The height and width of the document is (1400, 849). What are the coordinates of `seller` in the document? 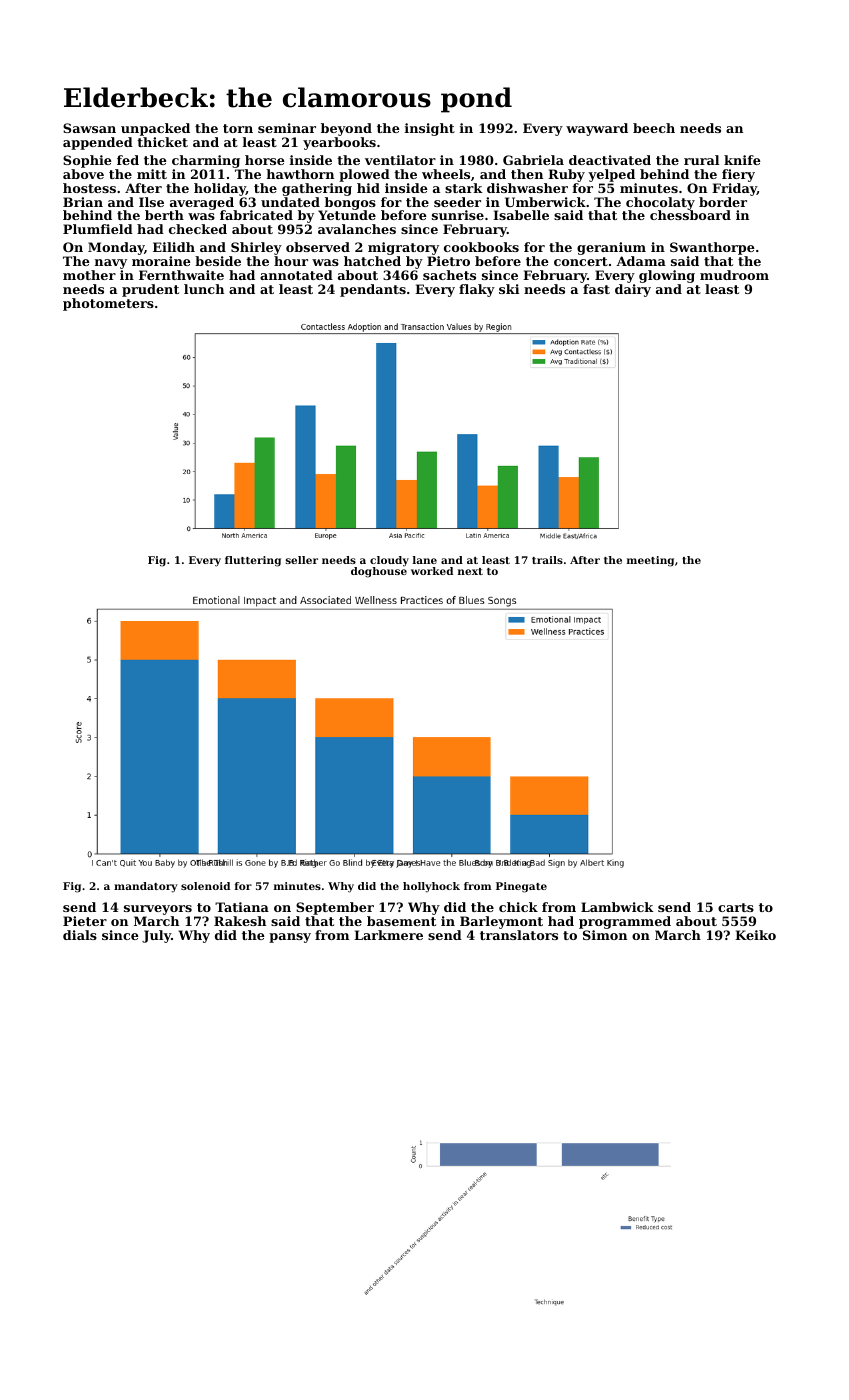 It's located at (302, 560).
